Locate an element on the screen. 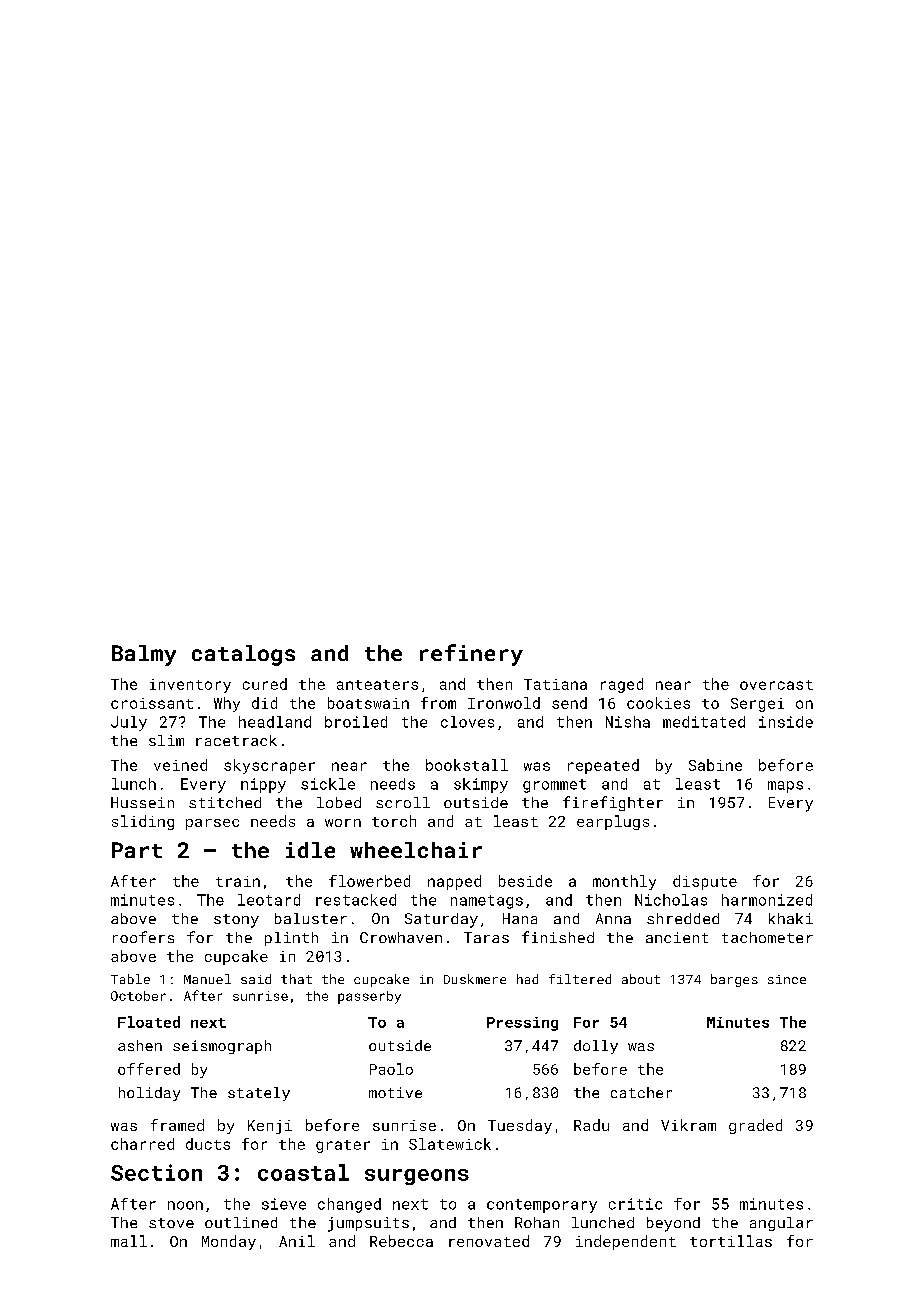  Pressing is located at coordinates (522, 1024).
